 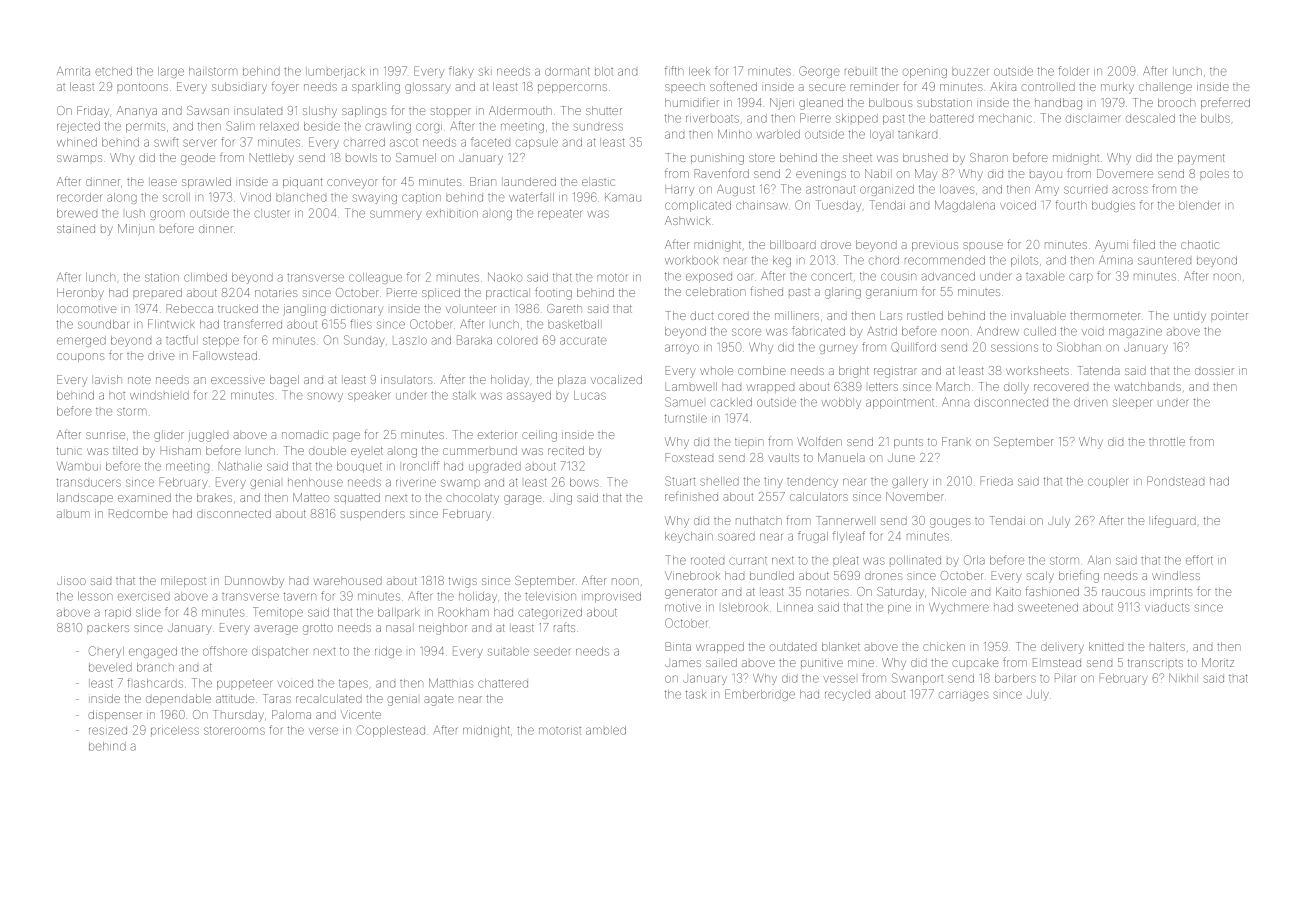 What do you see at coordinates (682, 349) in the screenshot?
I see `arroyo` at bounding box center [682, 349].
